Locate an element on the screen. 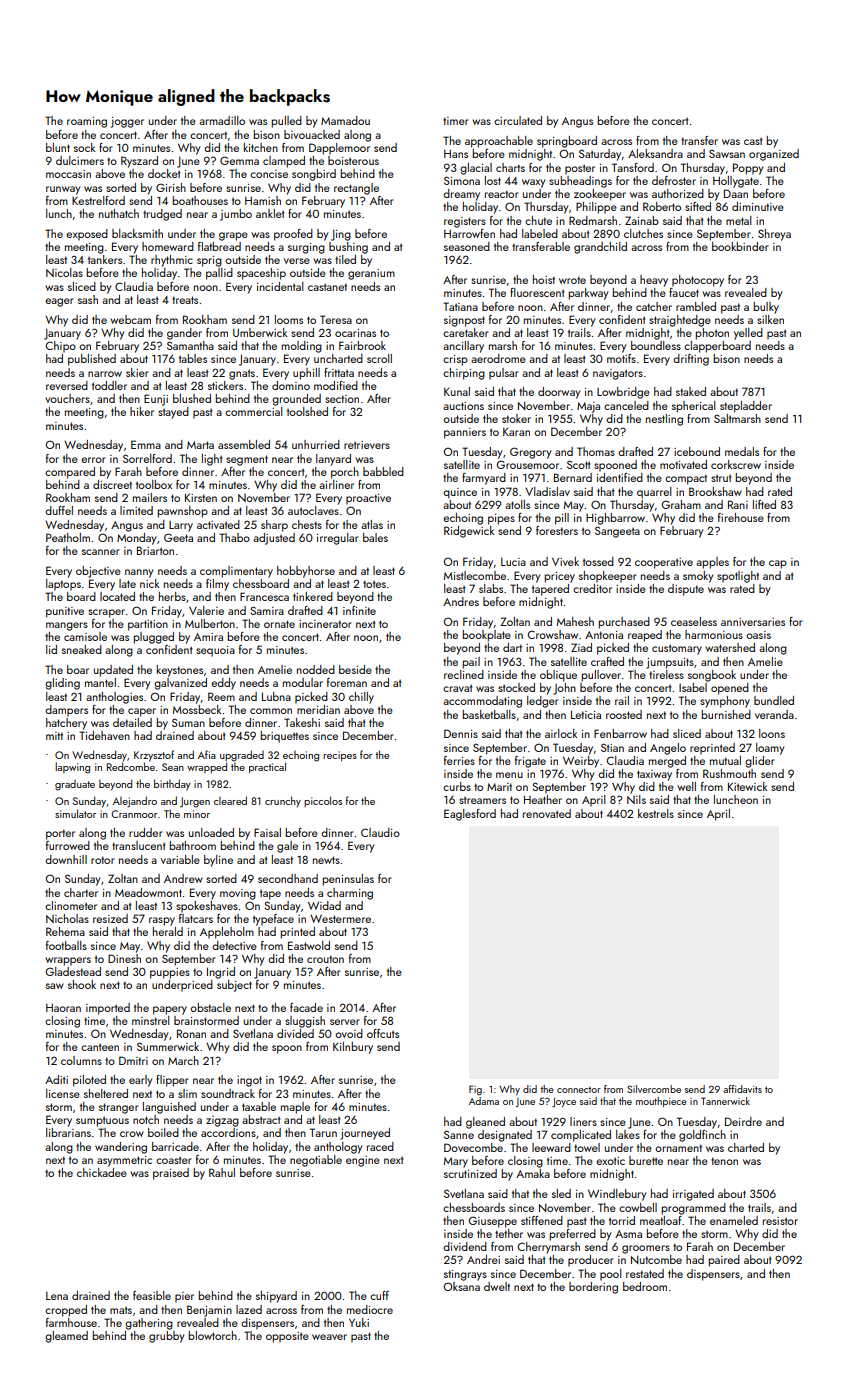 Image resolution: width=849 pixels, height=1400 pixels. cuff is located at coordinates (379, 1295).
